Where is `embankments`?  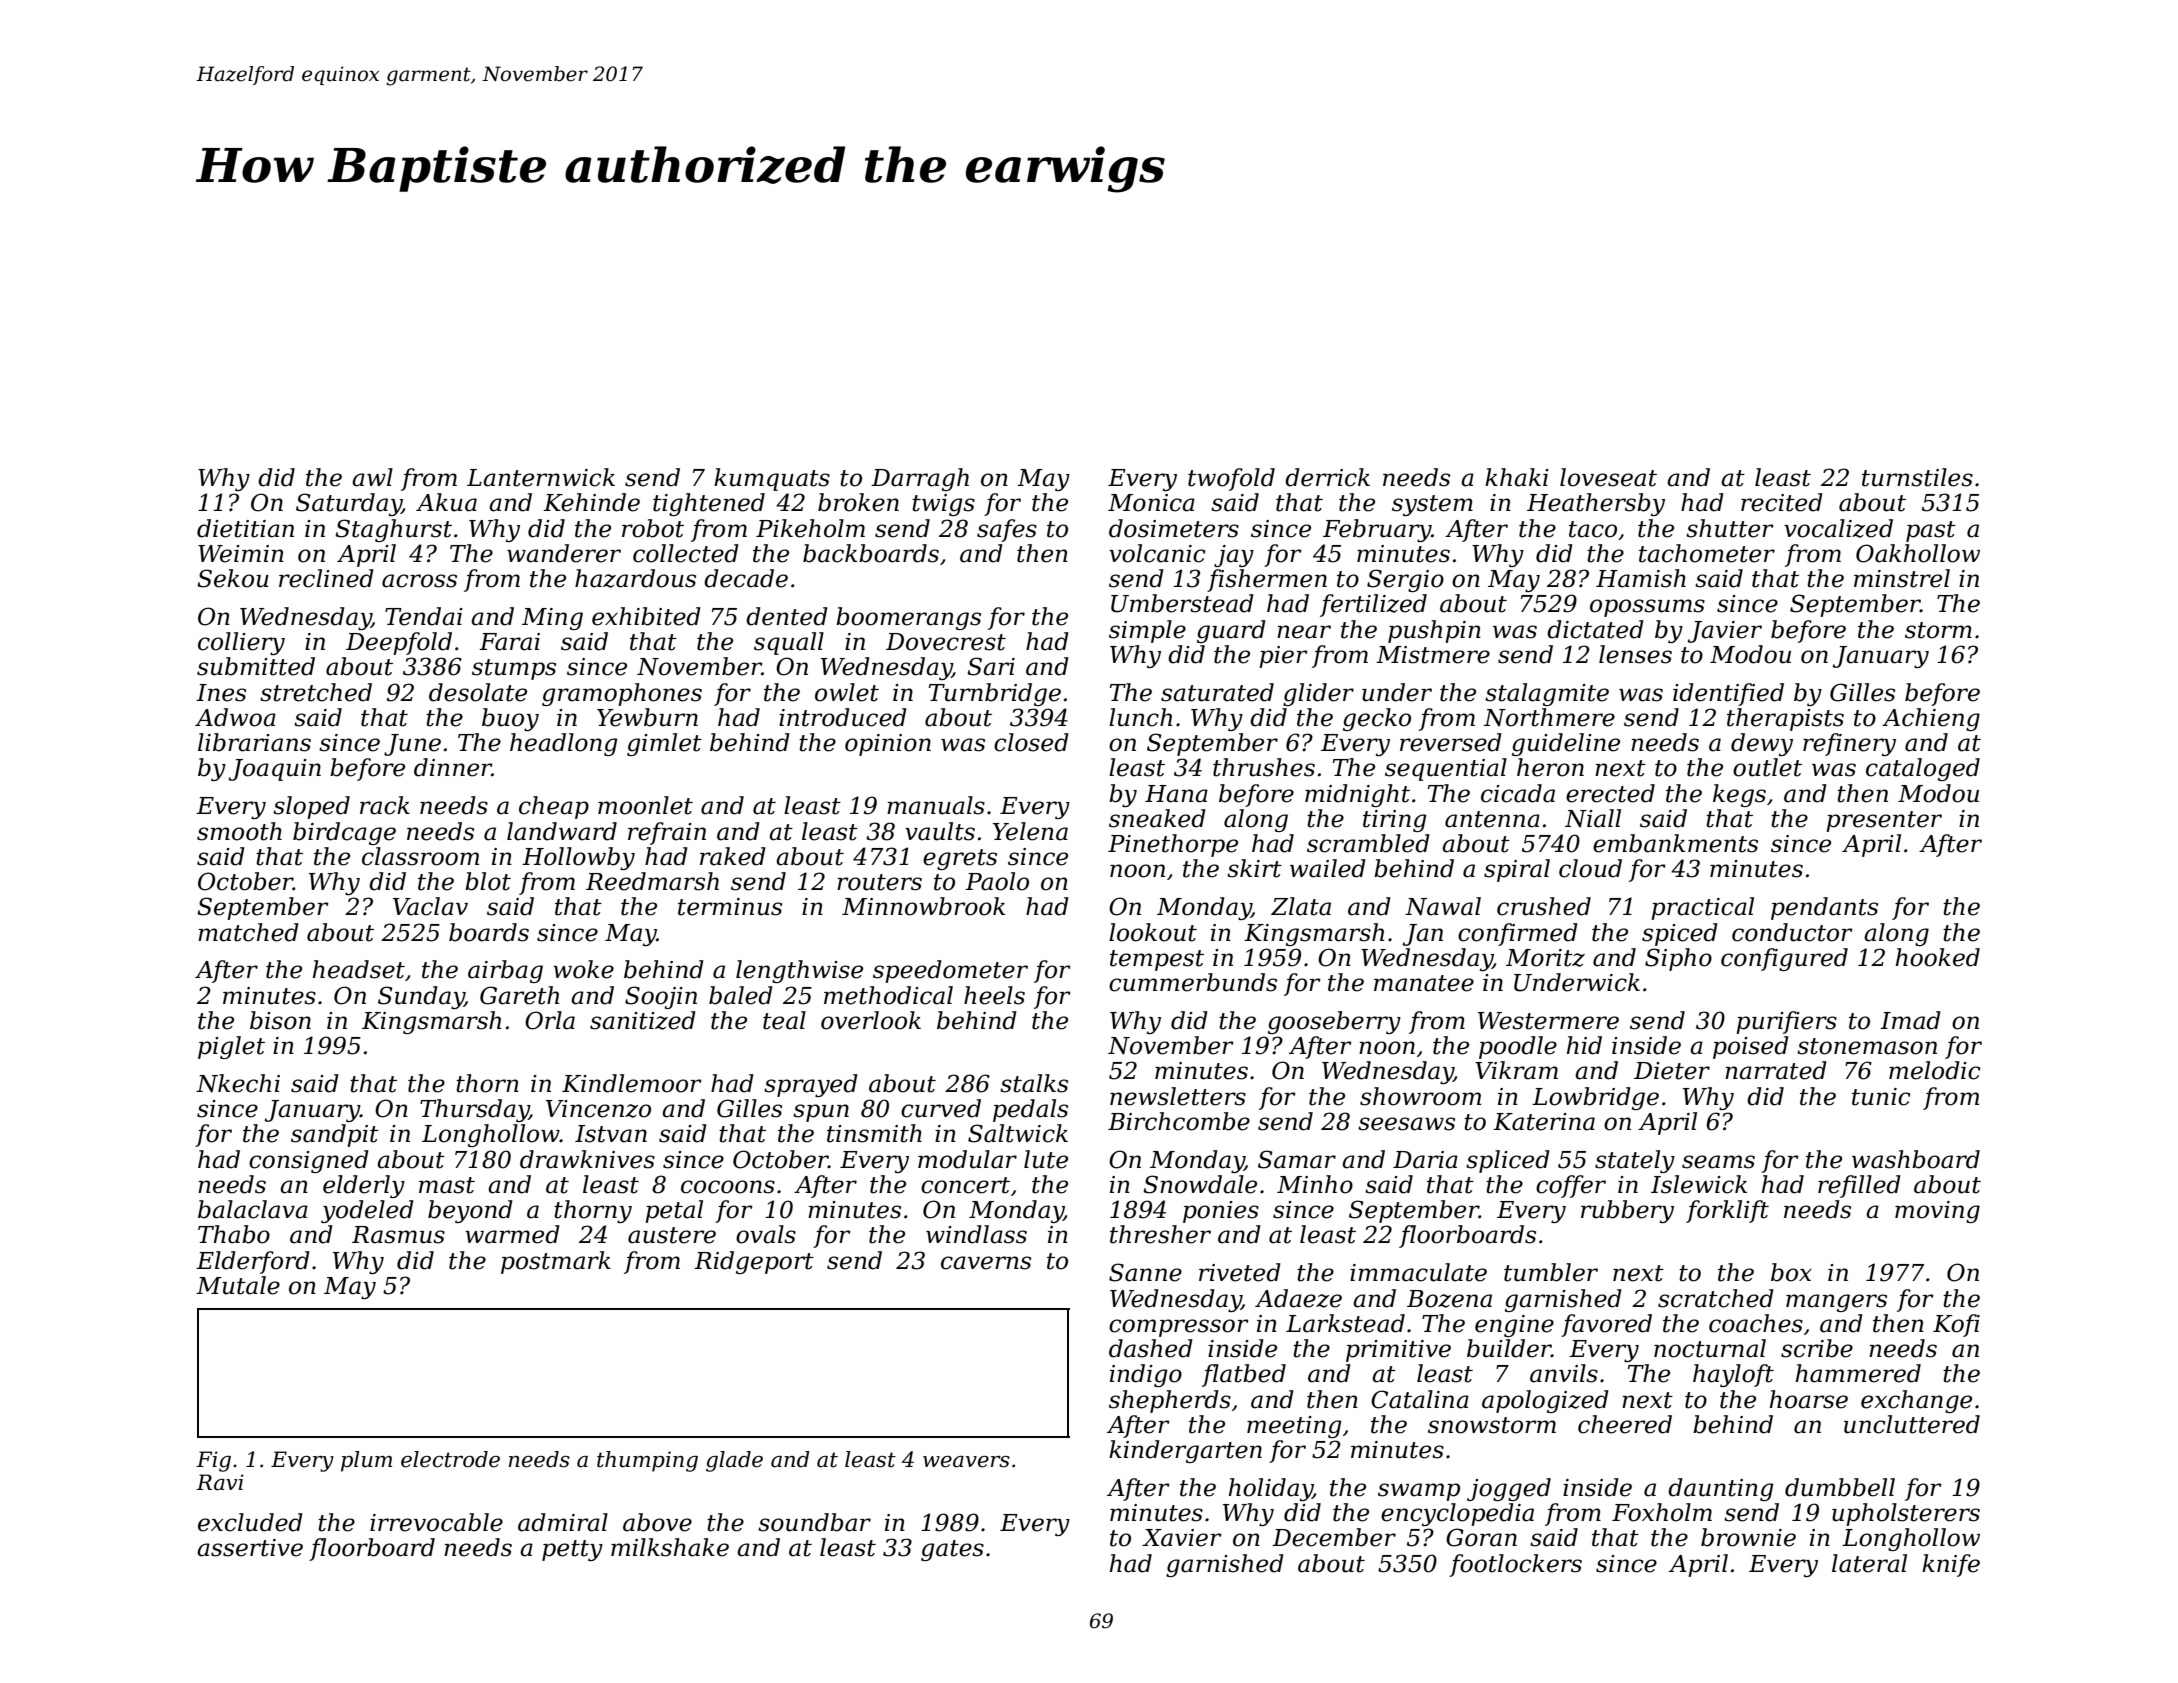
embankments is located at coordinates (1675, 843).
